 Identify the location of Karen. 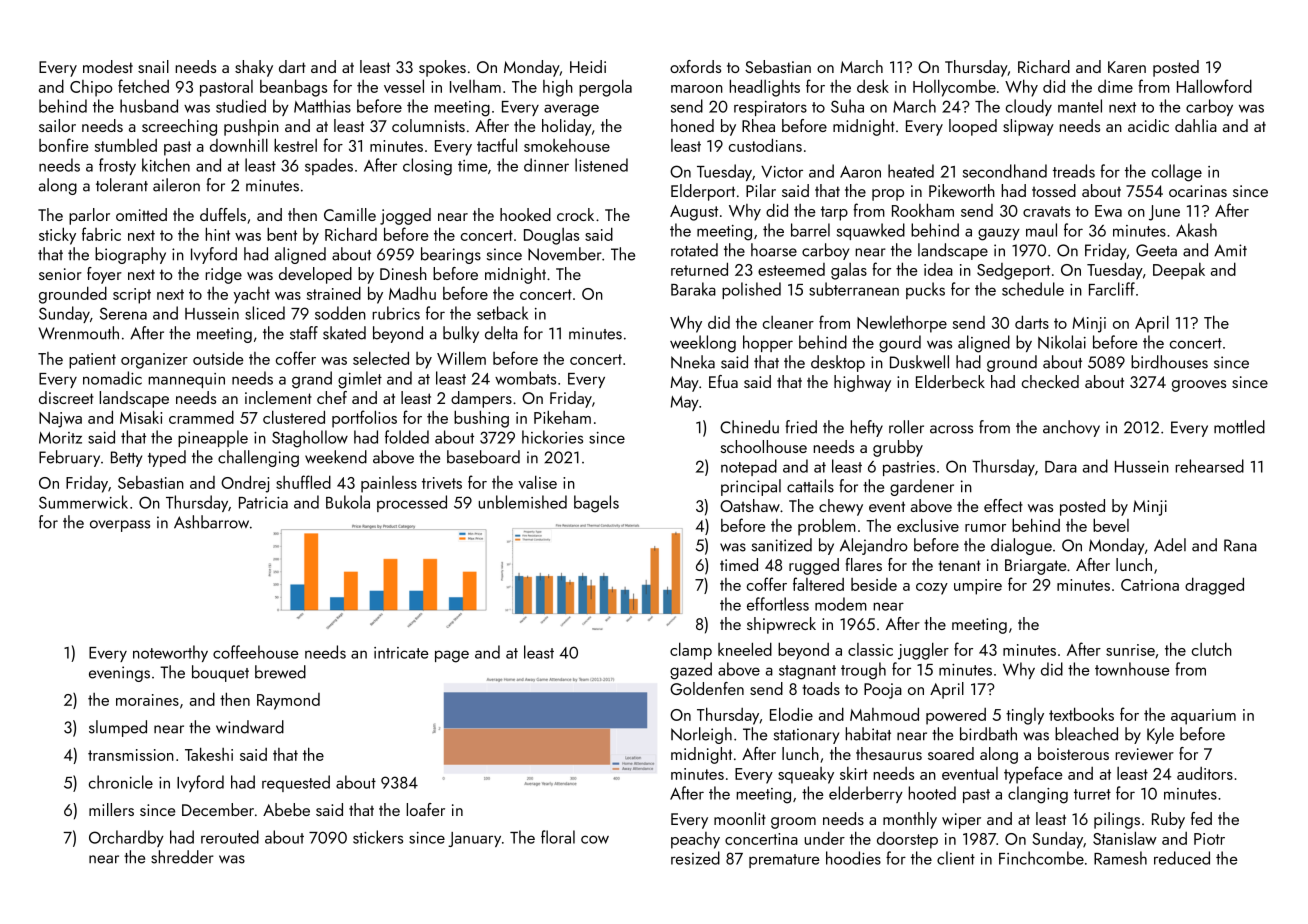
(1127, 67).
